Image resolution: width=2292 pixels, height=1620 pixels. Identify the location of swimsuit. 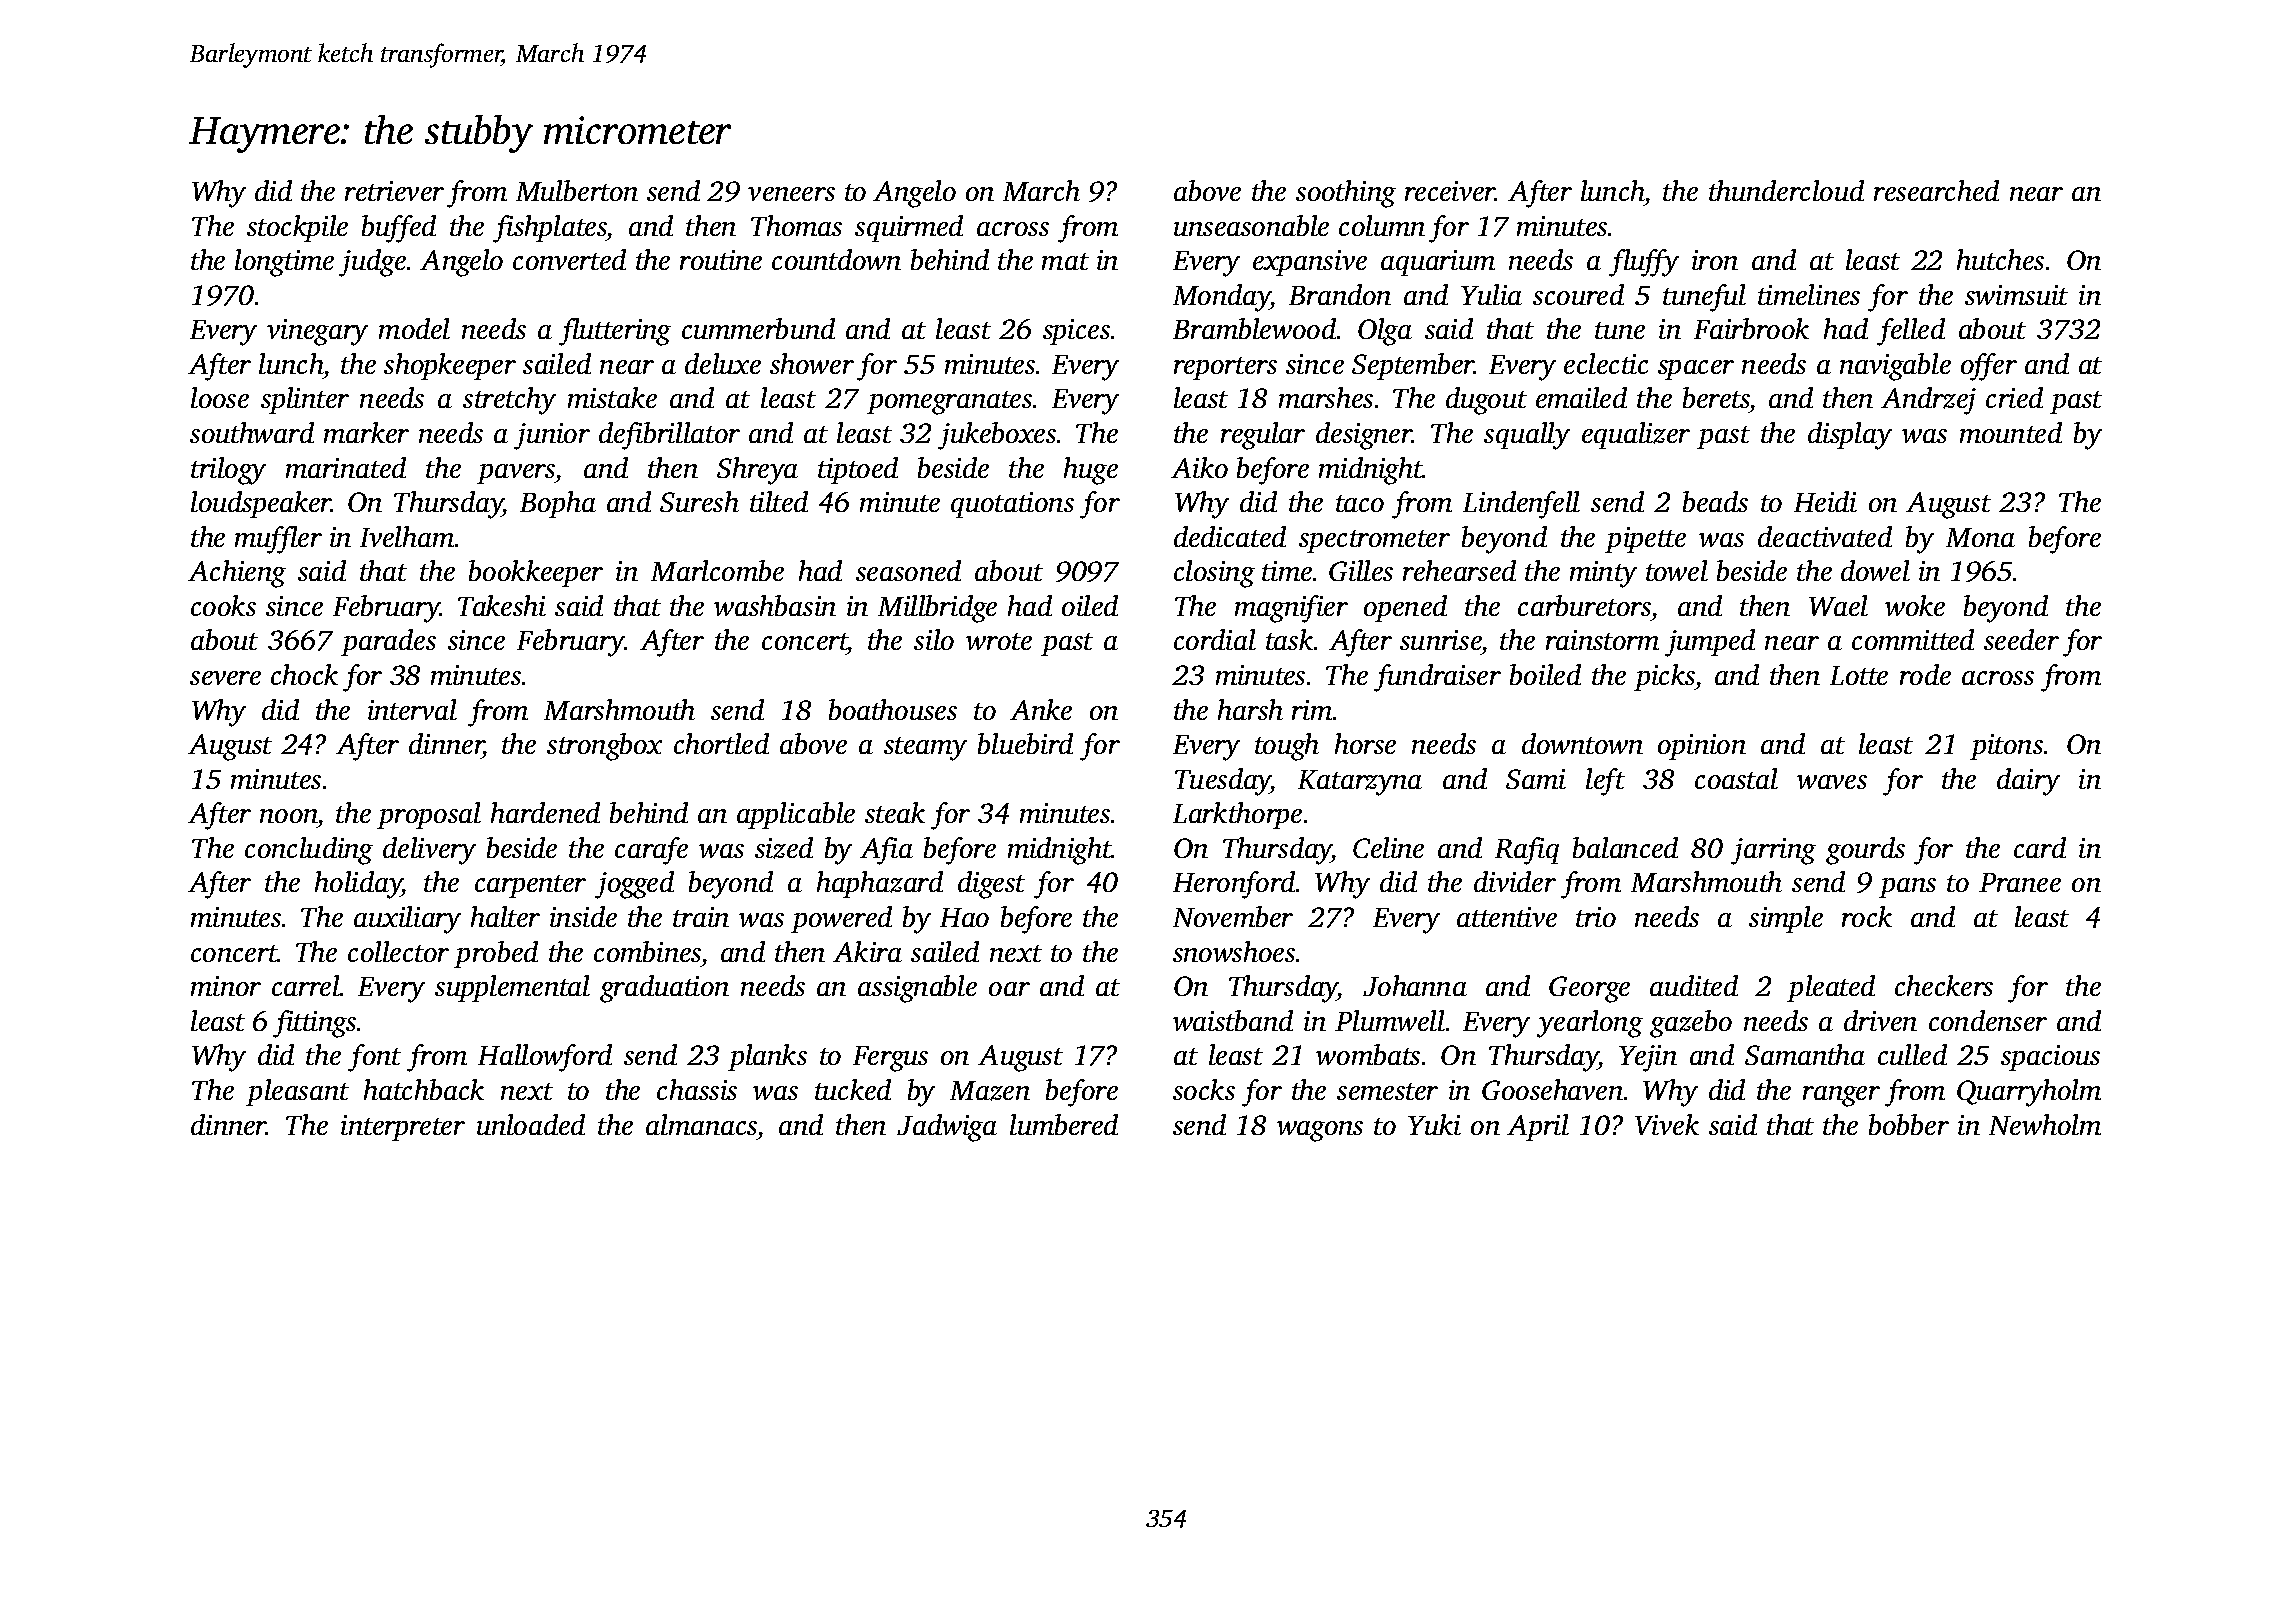
(2016, 295).
